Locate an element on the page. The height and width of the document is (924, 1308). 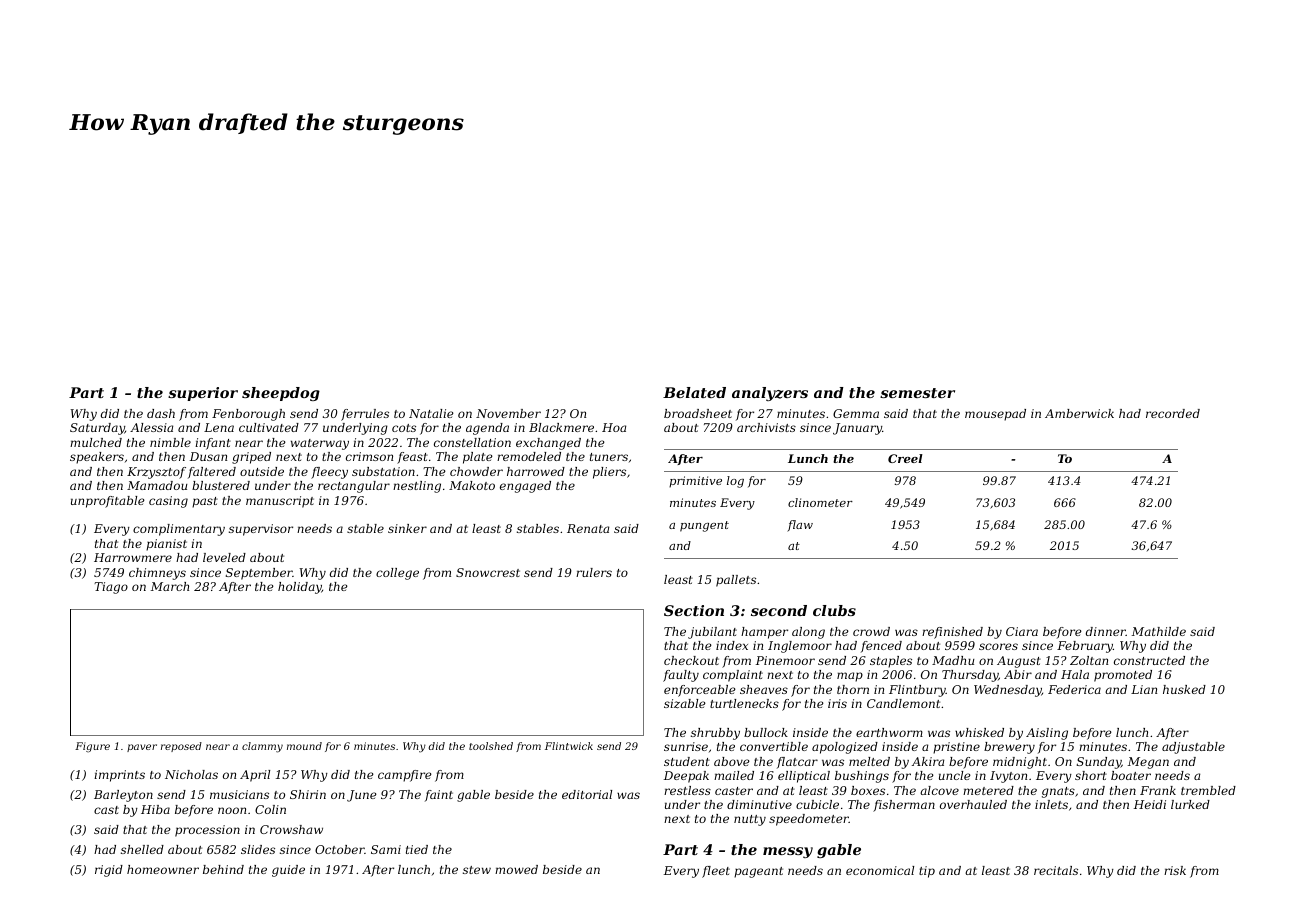
editorial is located at coordinates (587, 794).
